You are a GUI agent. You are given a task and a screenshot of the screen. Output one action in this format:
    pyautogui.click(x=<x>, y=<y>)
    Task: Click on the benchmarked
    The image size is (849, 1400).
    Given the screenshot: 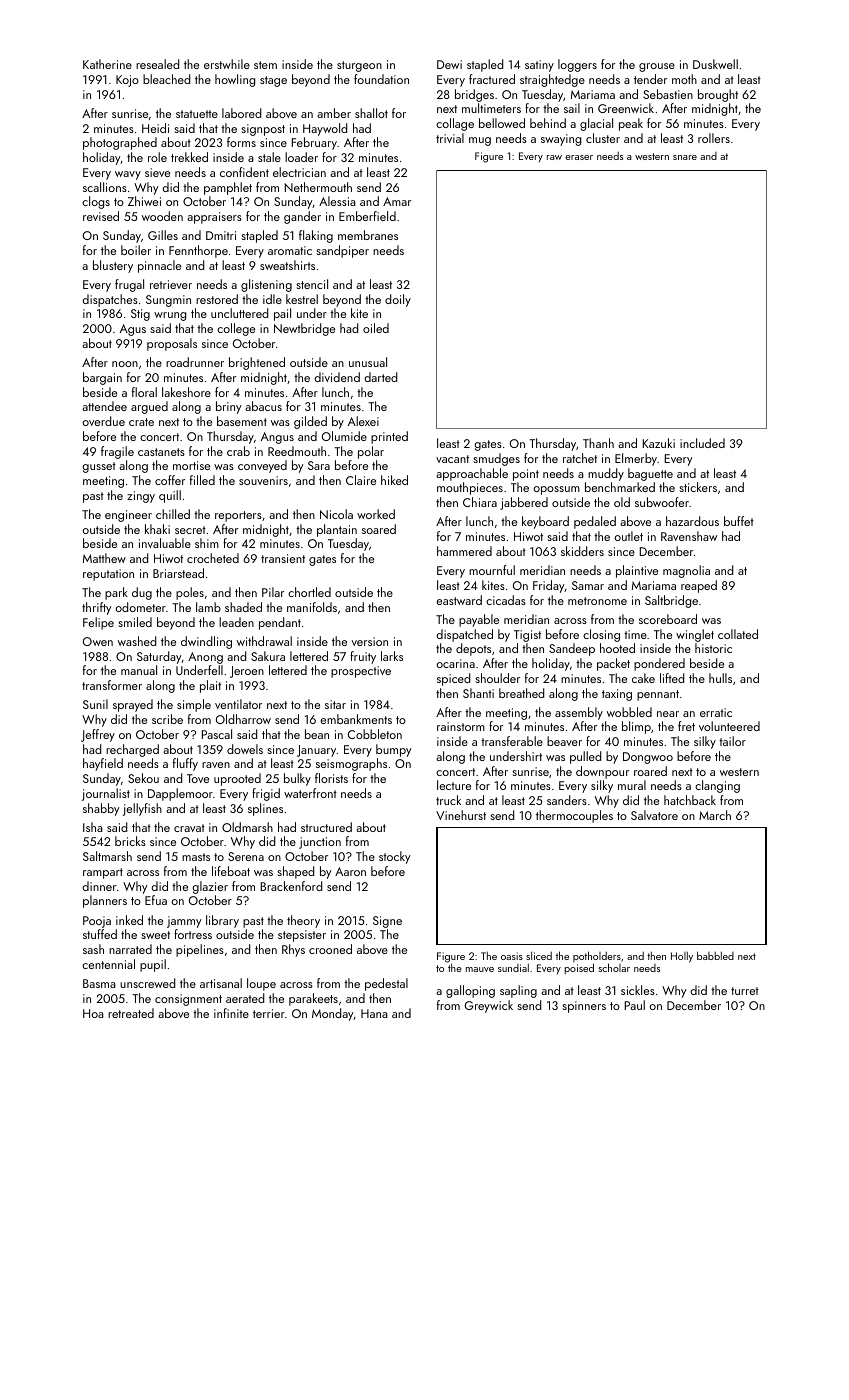 What is the action you would take?
    pyautogui.click(x=620, y=487)
